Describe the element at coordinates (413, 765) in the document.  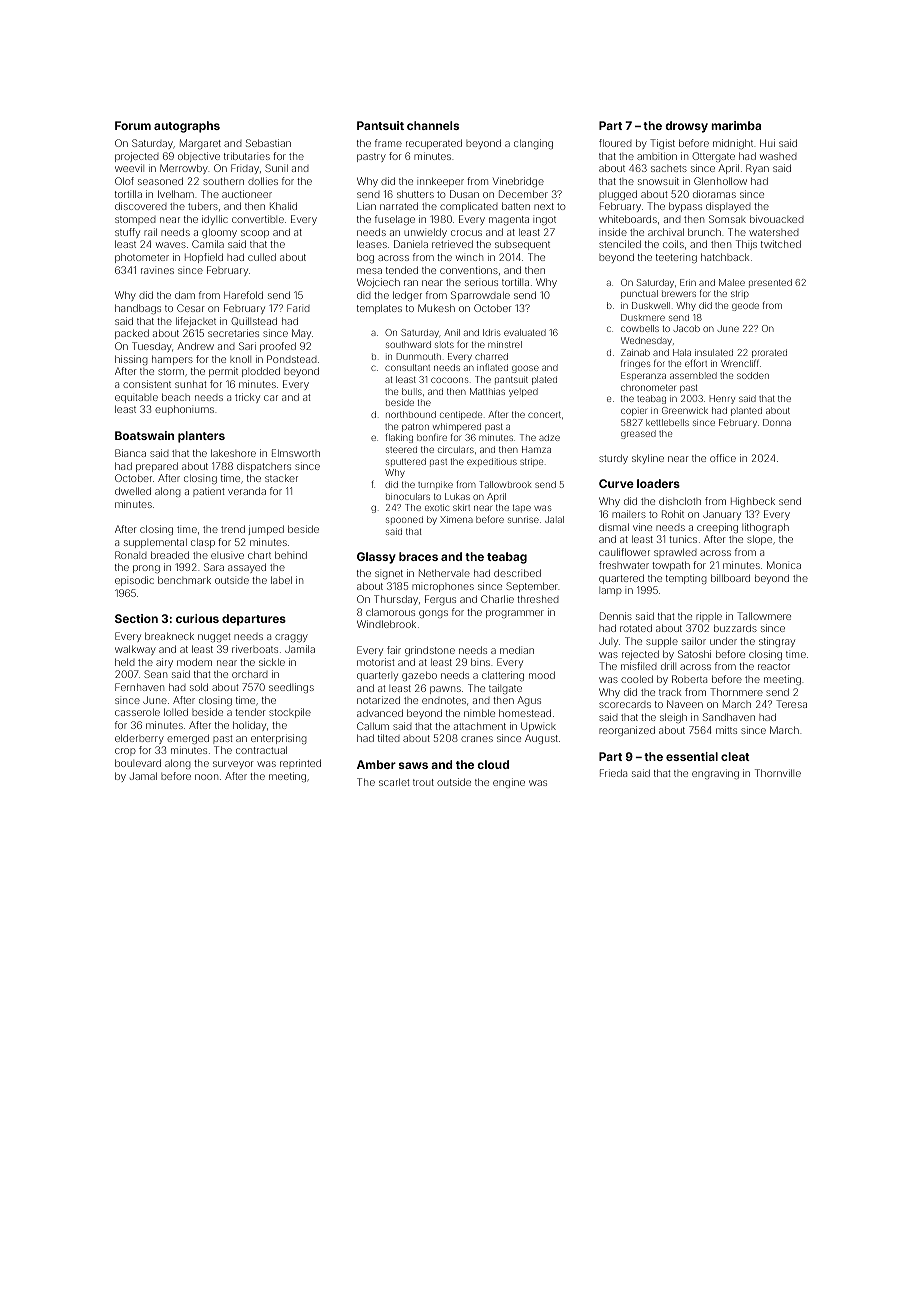
I see `saws` at that location.
